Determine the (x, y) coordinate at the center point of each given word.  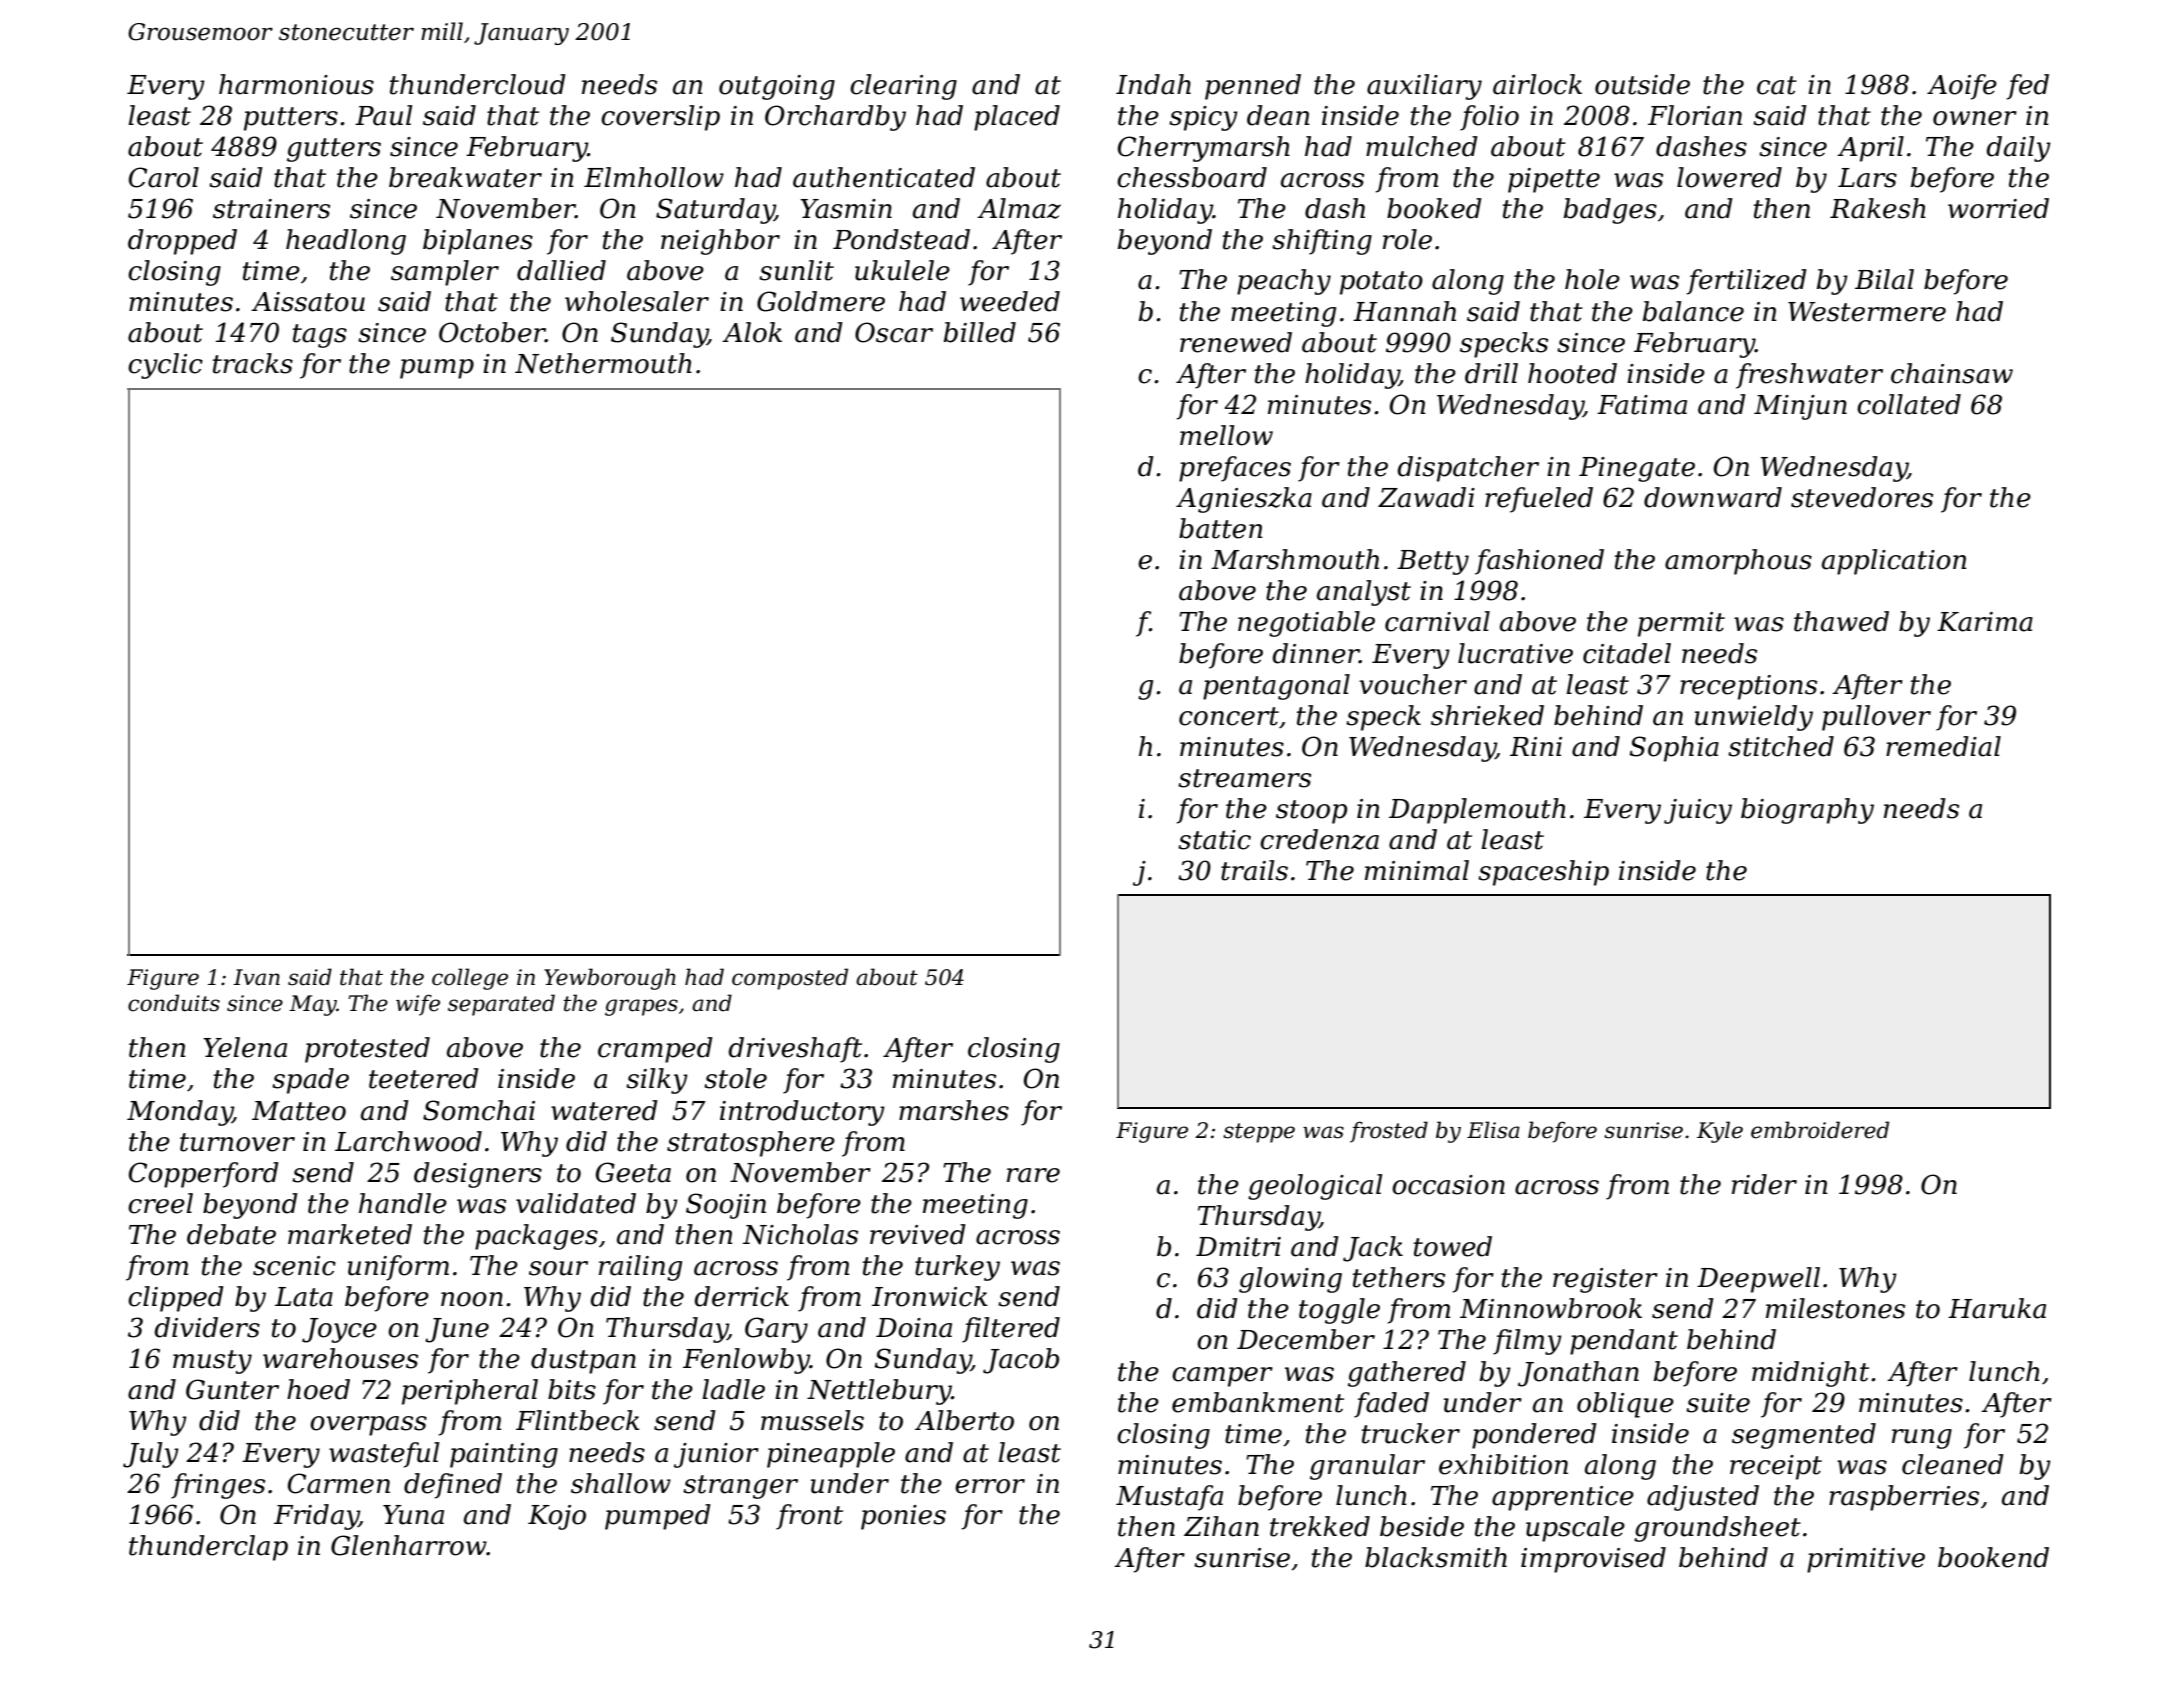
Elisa (1493, 1130)
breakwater (465, 177)
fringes (218, 1486)
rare (1033, 1175)
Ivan (256, 977)
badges (1610, 211)
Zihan (1221, 1526)
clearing (903, 87)
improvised (1593, 1560)
